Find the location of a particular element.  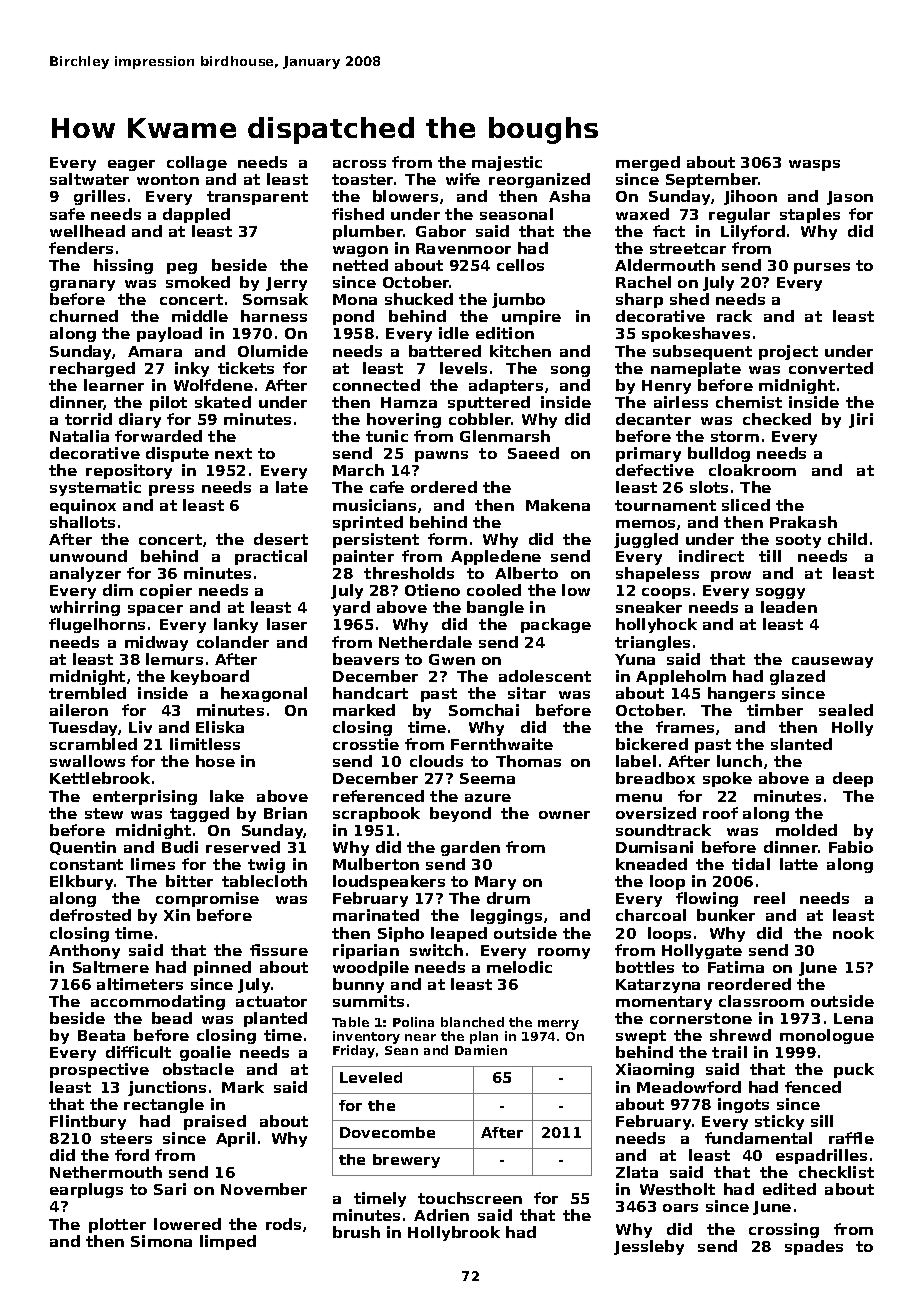

merged is located at coordinates (648, 163).
